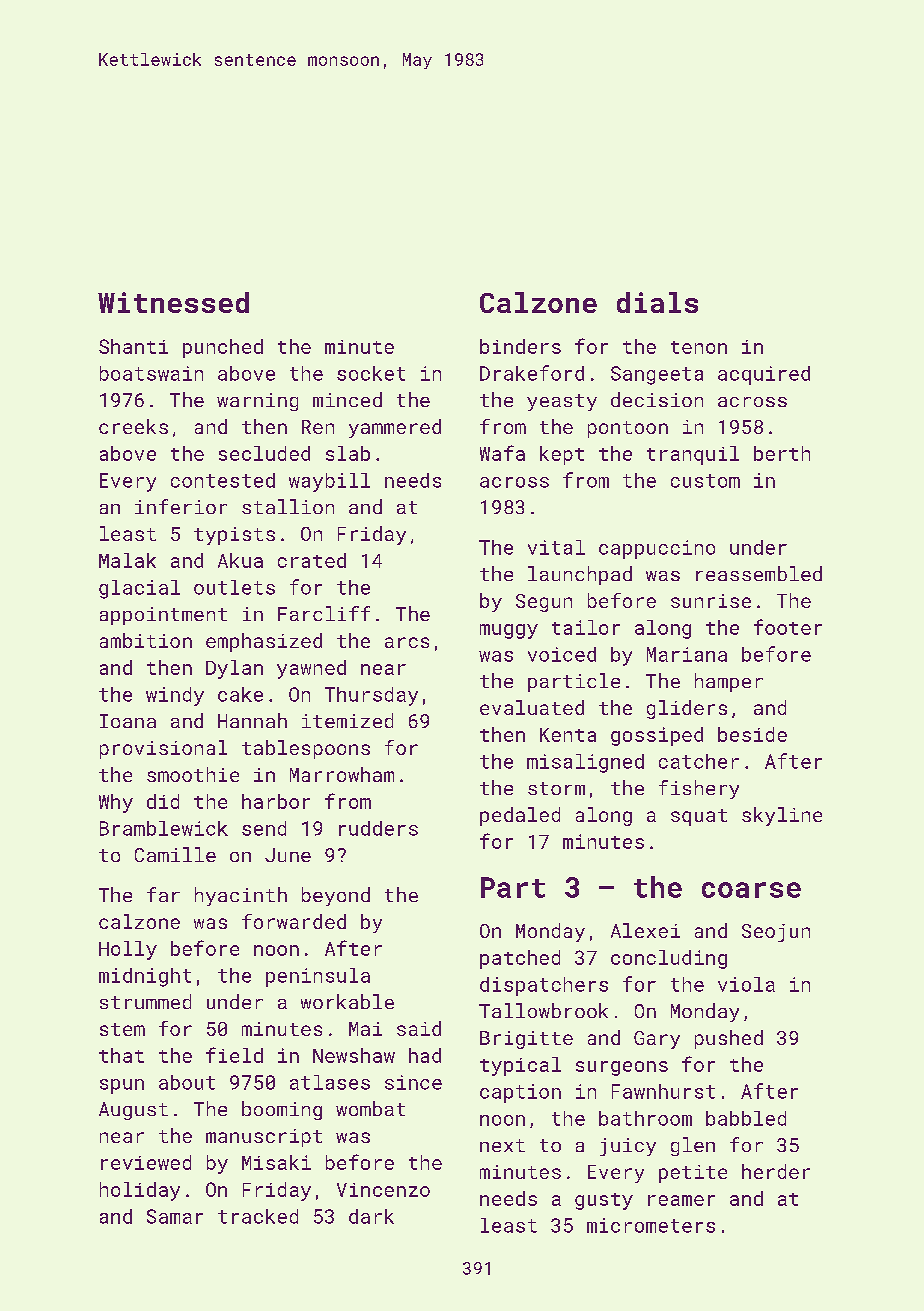  Describe the element at coordinates (127, 560) in the image. I see `Malak` at that location.
